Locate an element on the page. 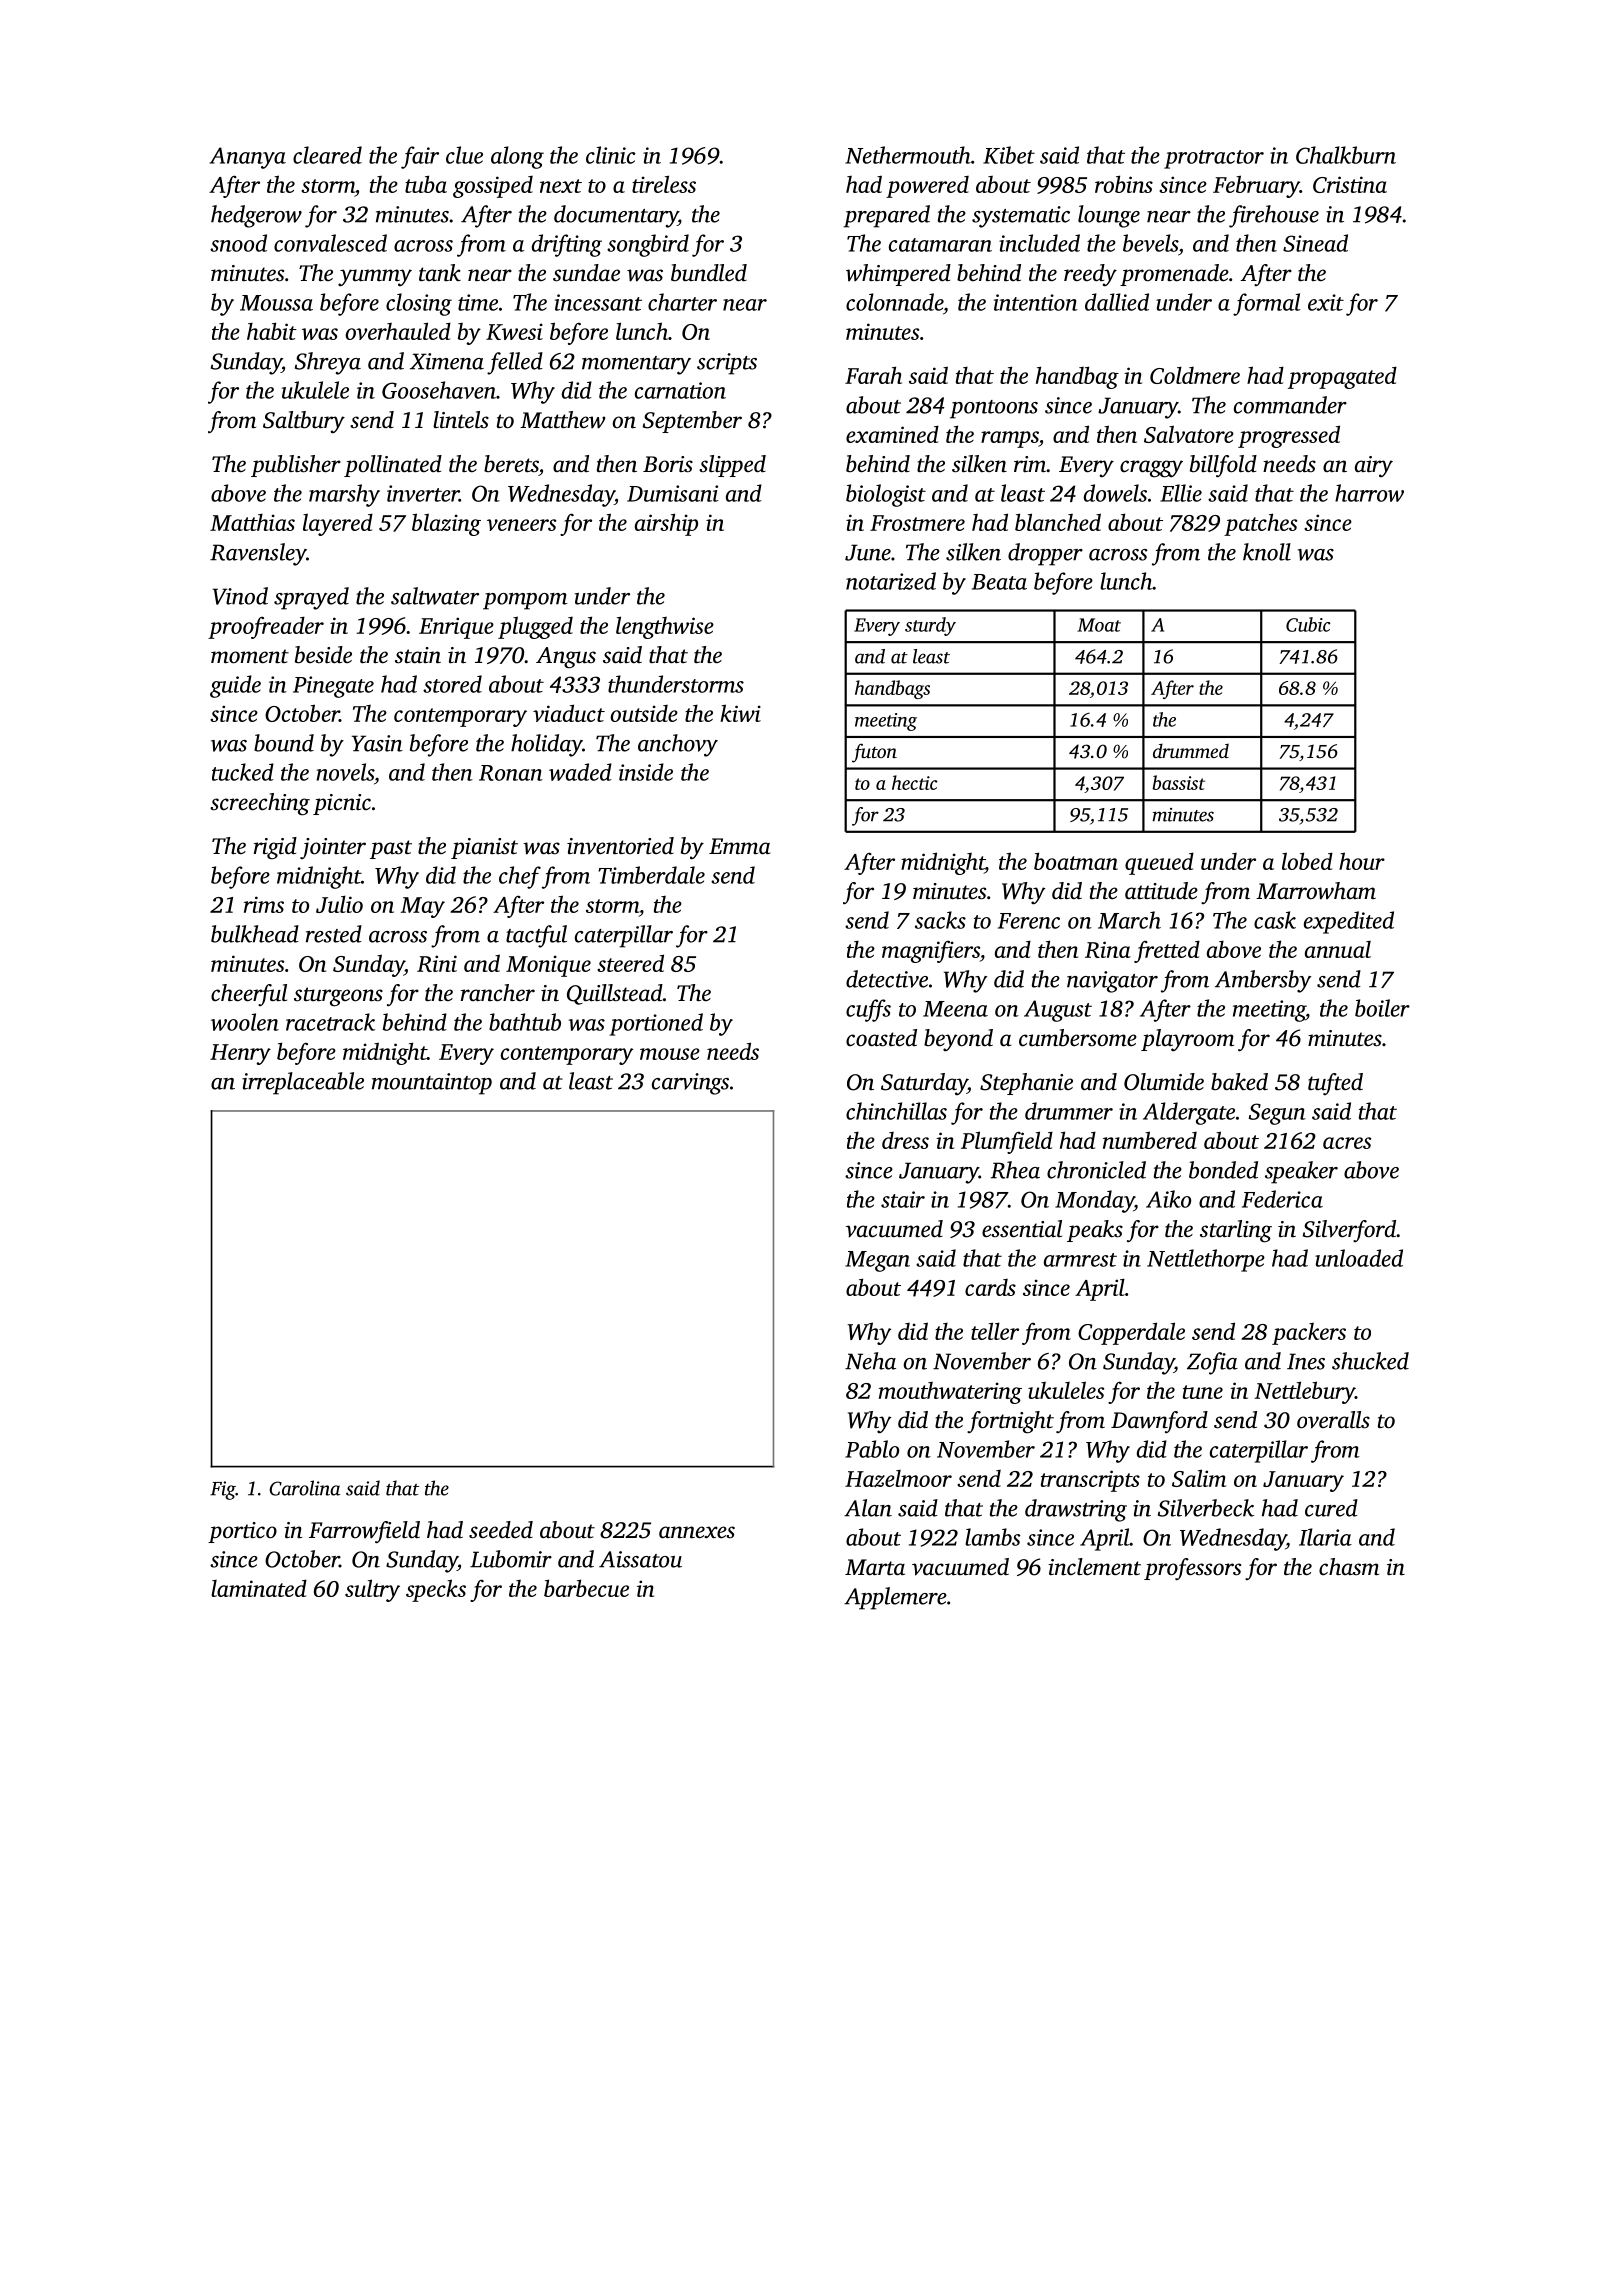 The image size is (1620, 2292). Ellie is located at coordinates (1181, 493).
